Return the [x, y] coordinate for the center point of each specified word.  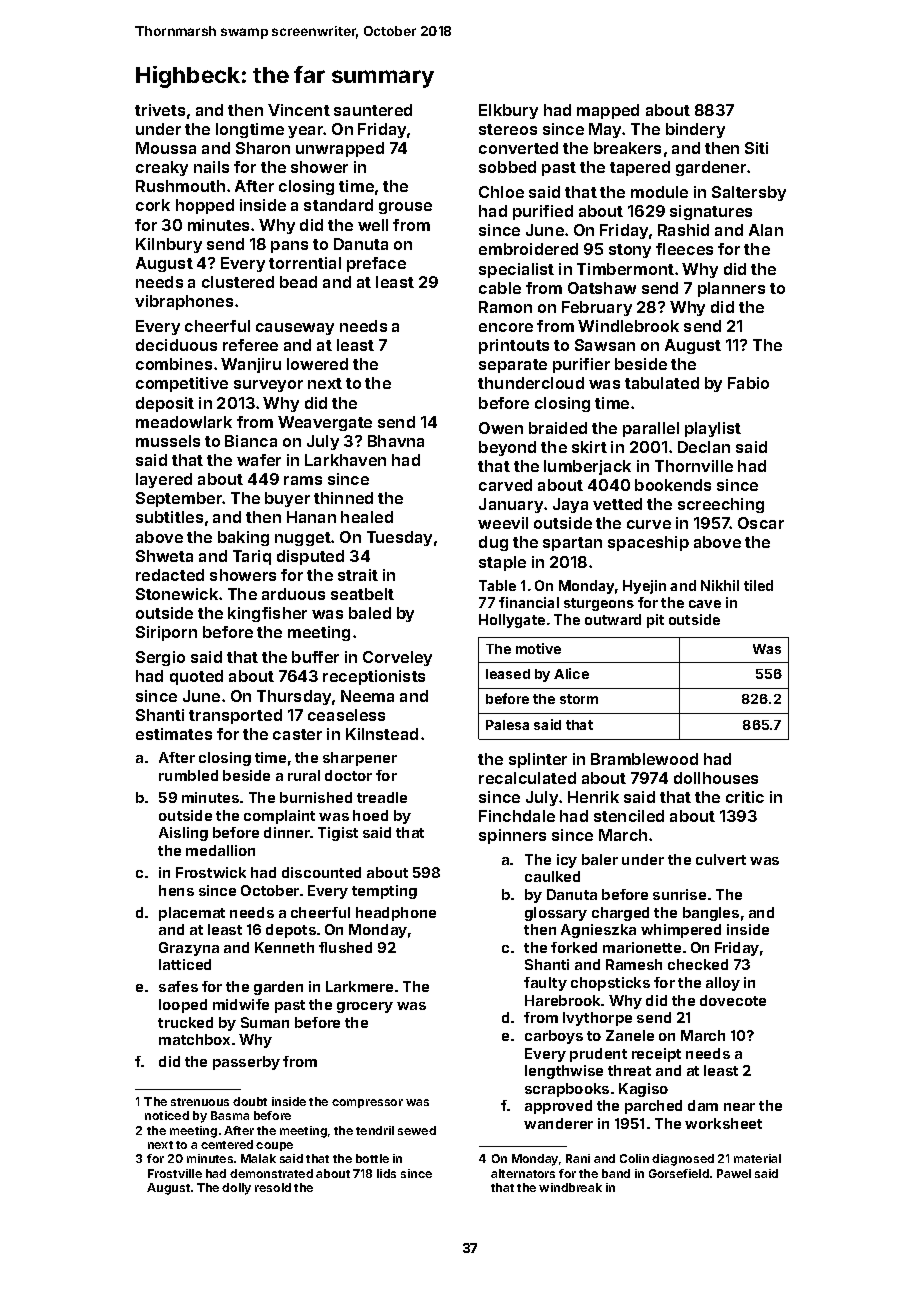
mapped [608, 111]
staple [502, 563]
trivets [160, 110]
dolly [236, 1189]
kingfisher [267, 614]
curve [649, 524]
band [616, 1173]
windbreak [570, 1187]
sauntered [373, 110]
